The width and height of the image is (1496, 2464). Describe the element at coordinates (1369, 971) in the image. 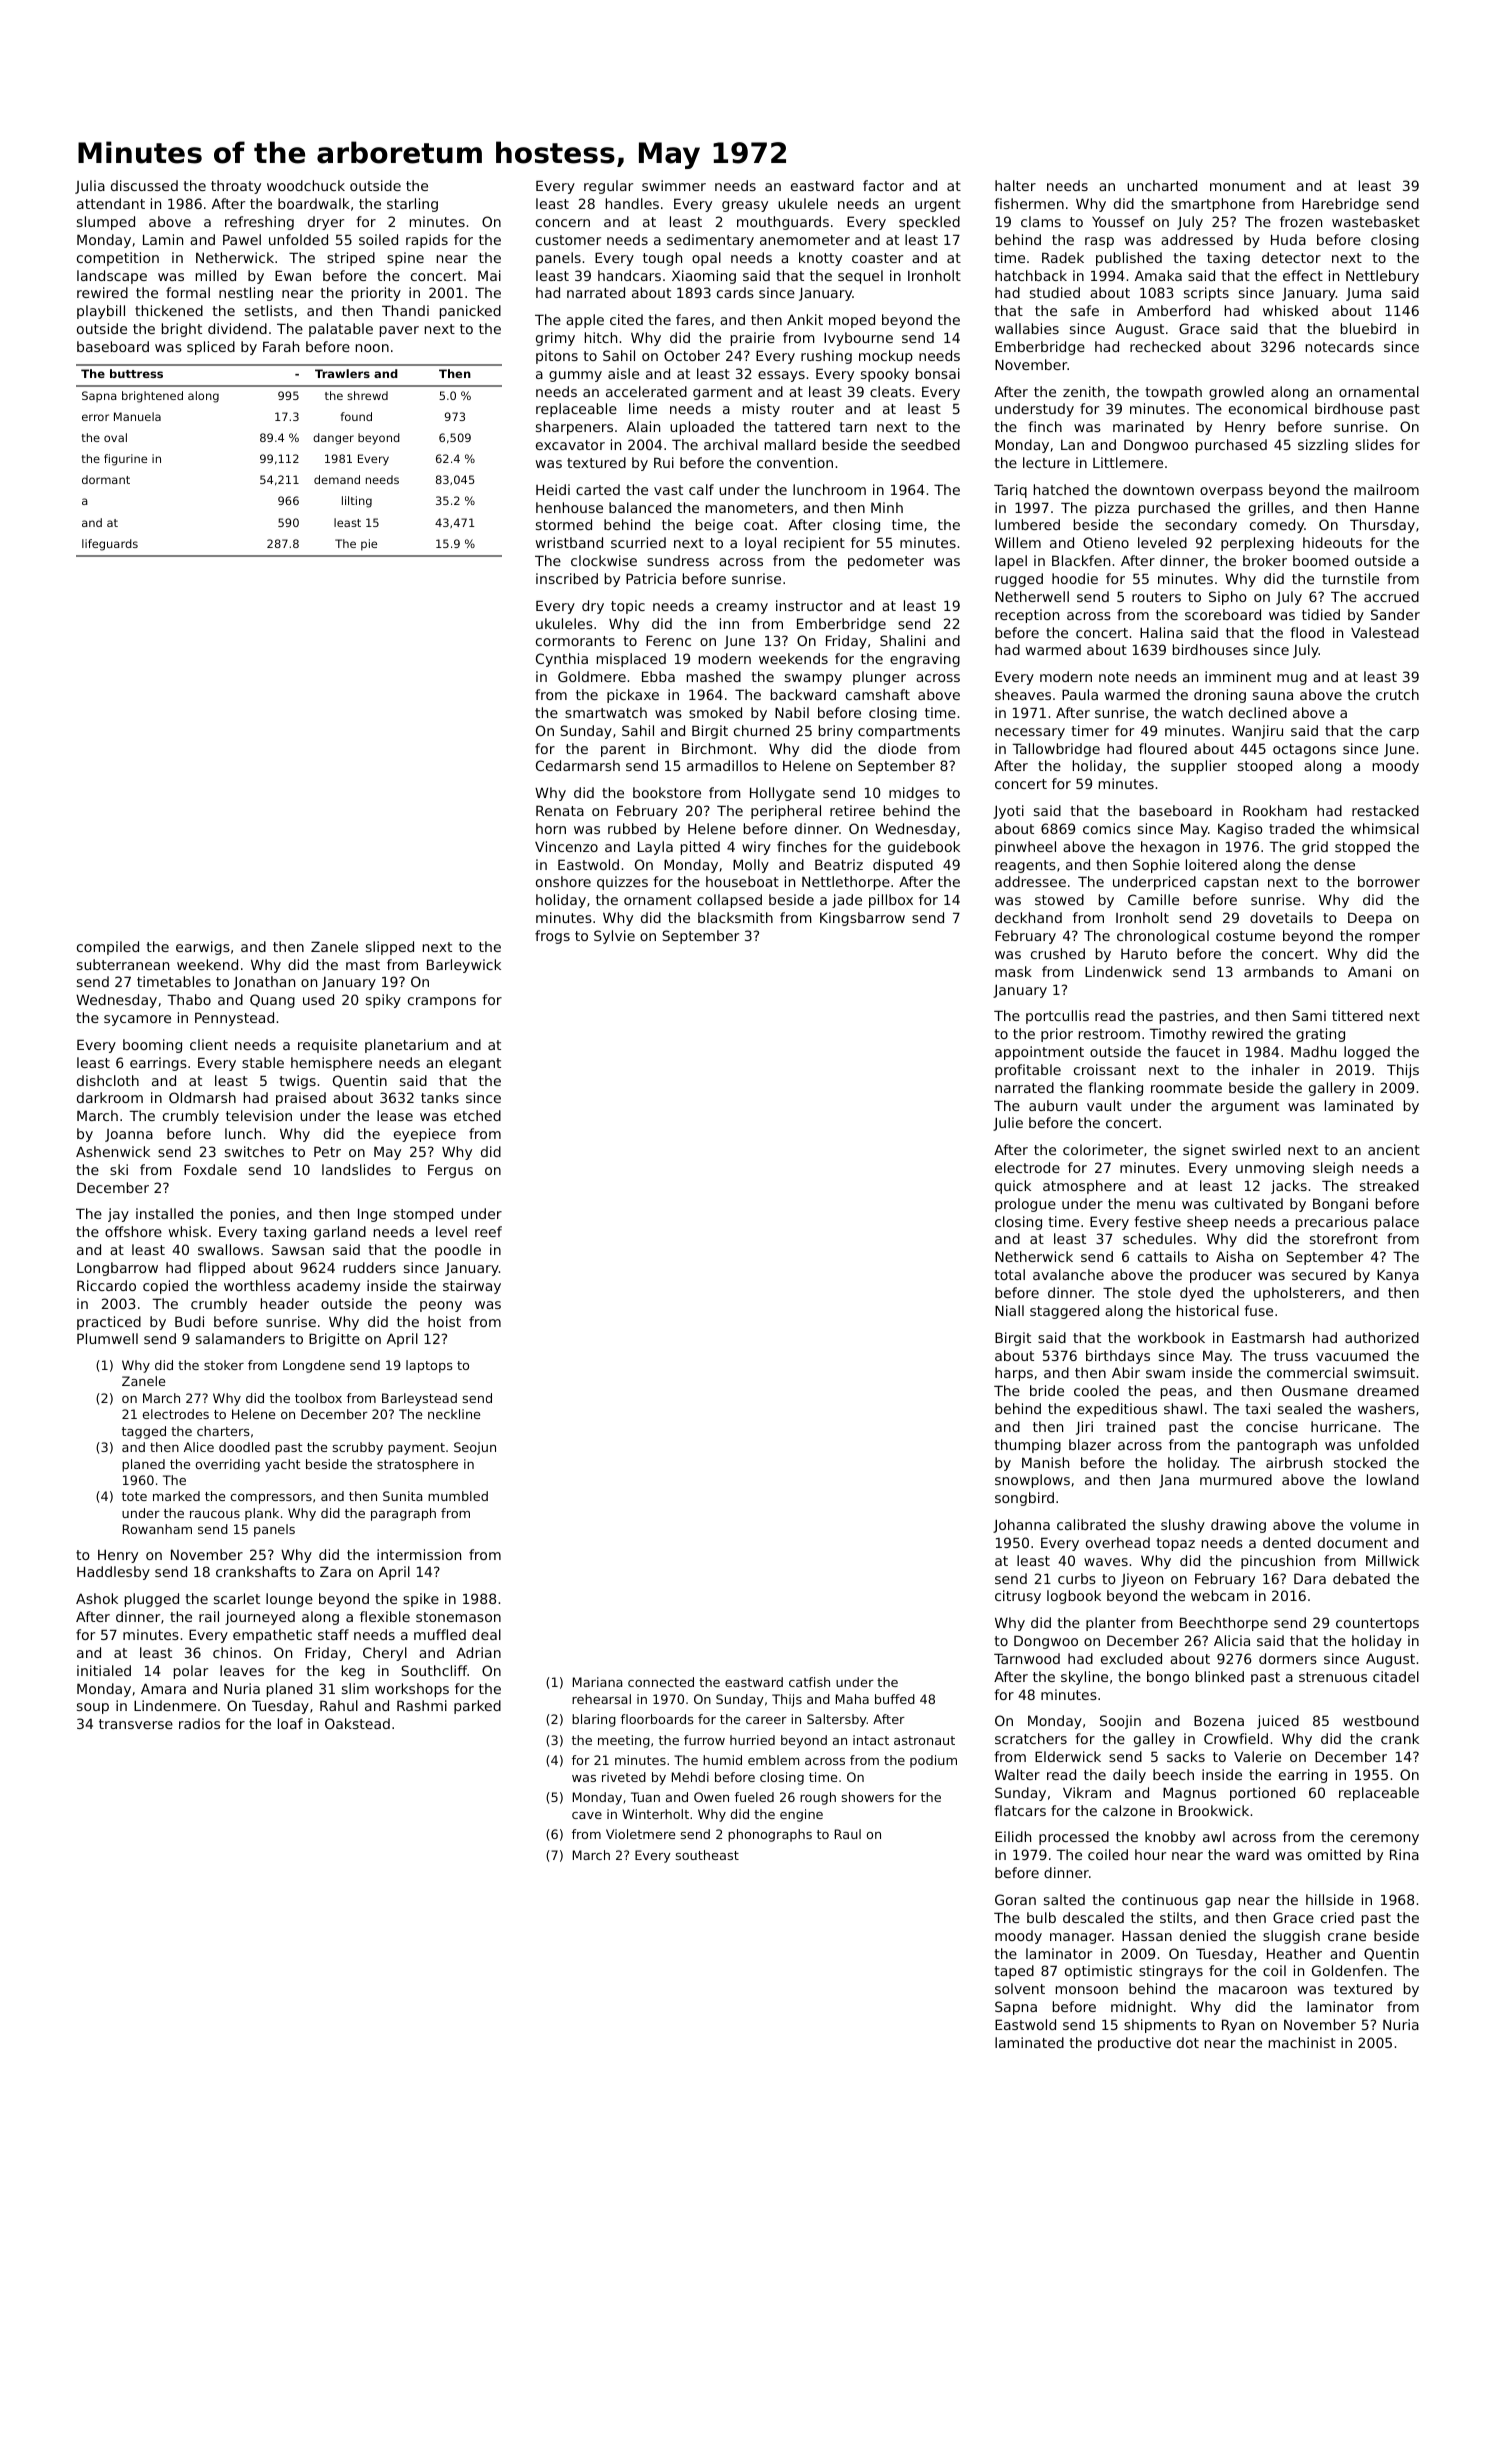

I see `Amani` at that location.
